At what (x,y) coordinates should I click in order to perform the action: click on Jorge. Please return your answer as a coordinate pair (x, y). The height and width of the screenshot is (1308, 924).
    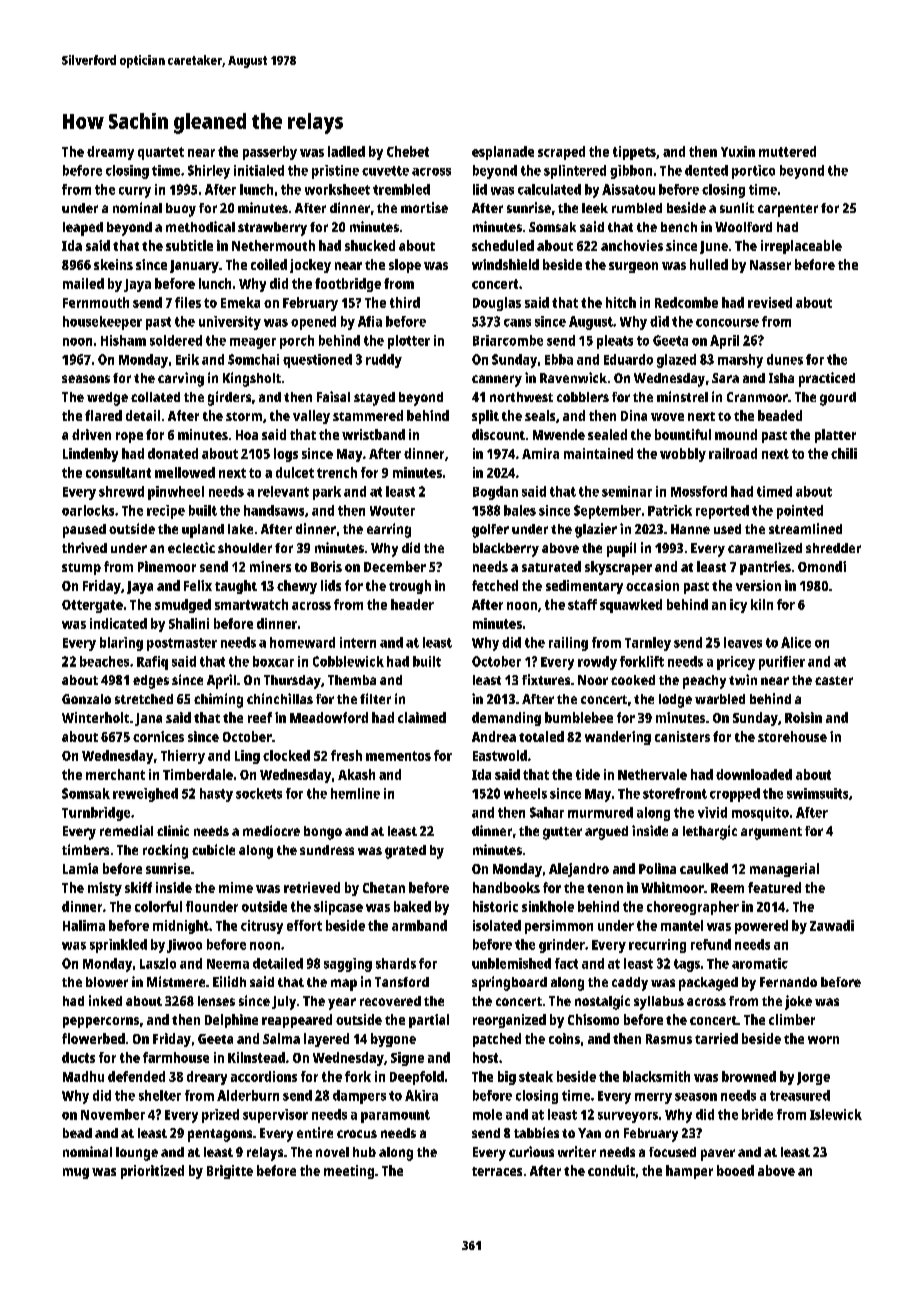
    Looking at the image, I should click on (813, 1078).
